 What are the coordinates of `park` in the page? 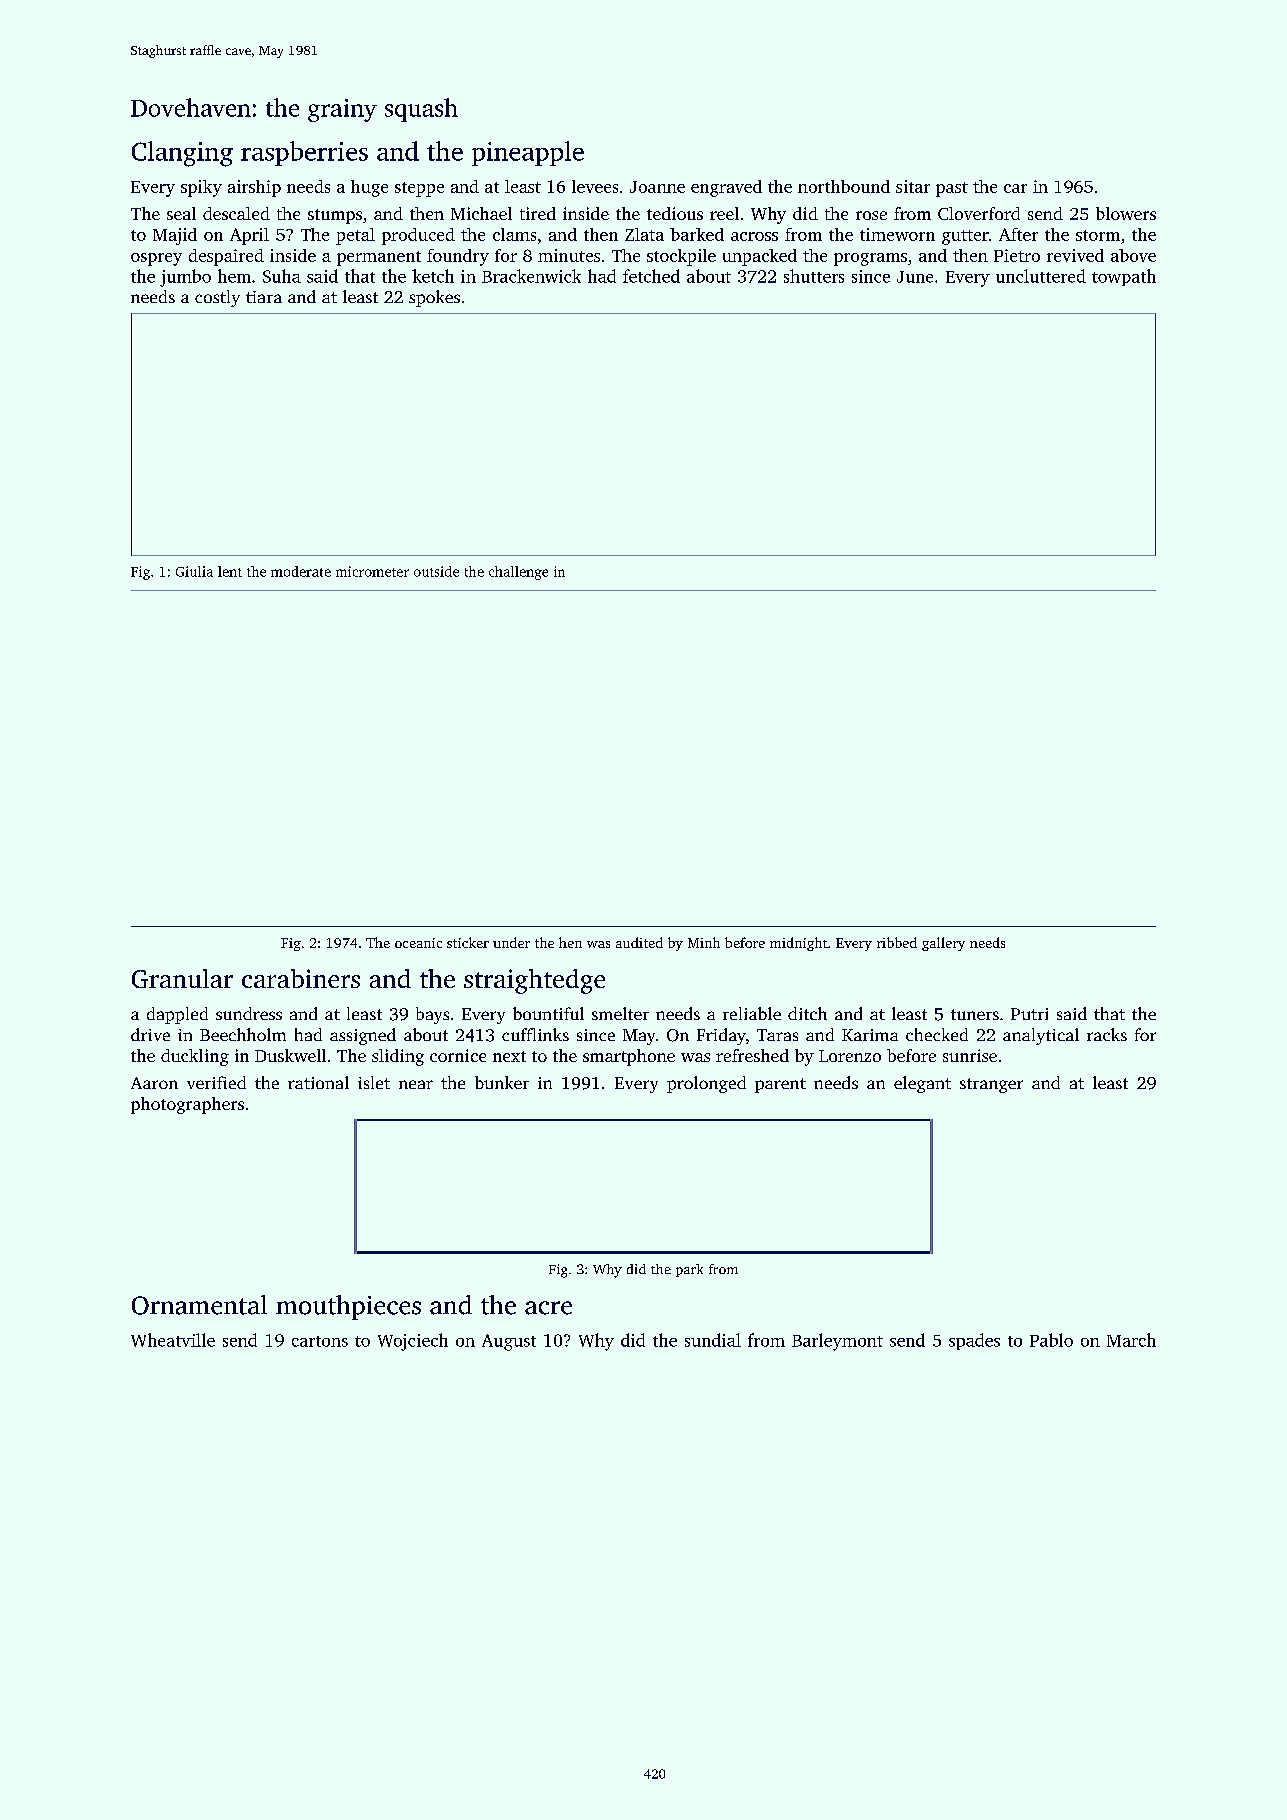 It's located at (689, 1270).
